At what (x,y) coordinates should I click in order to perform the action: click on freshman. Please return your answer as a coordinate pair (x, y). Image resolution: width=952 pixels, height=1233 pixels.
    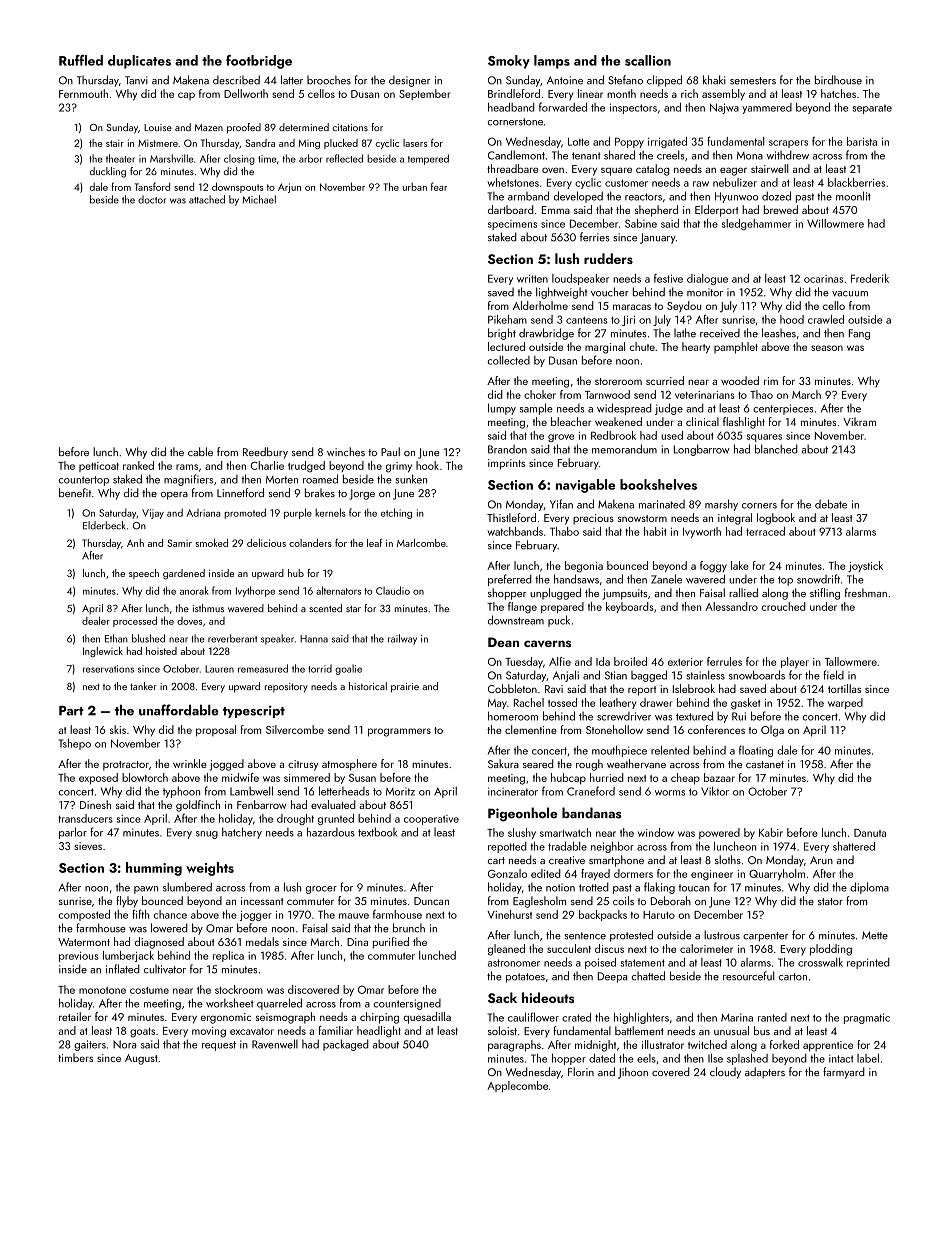
    Looking at the image, I should click on (866, 592).
